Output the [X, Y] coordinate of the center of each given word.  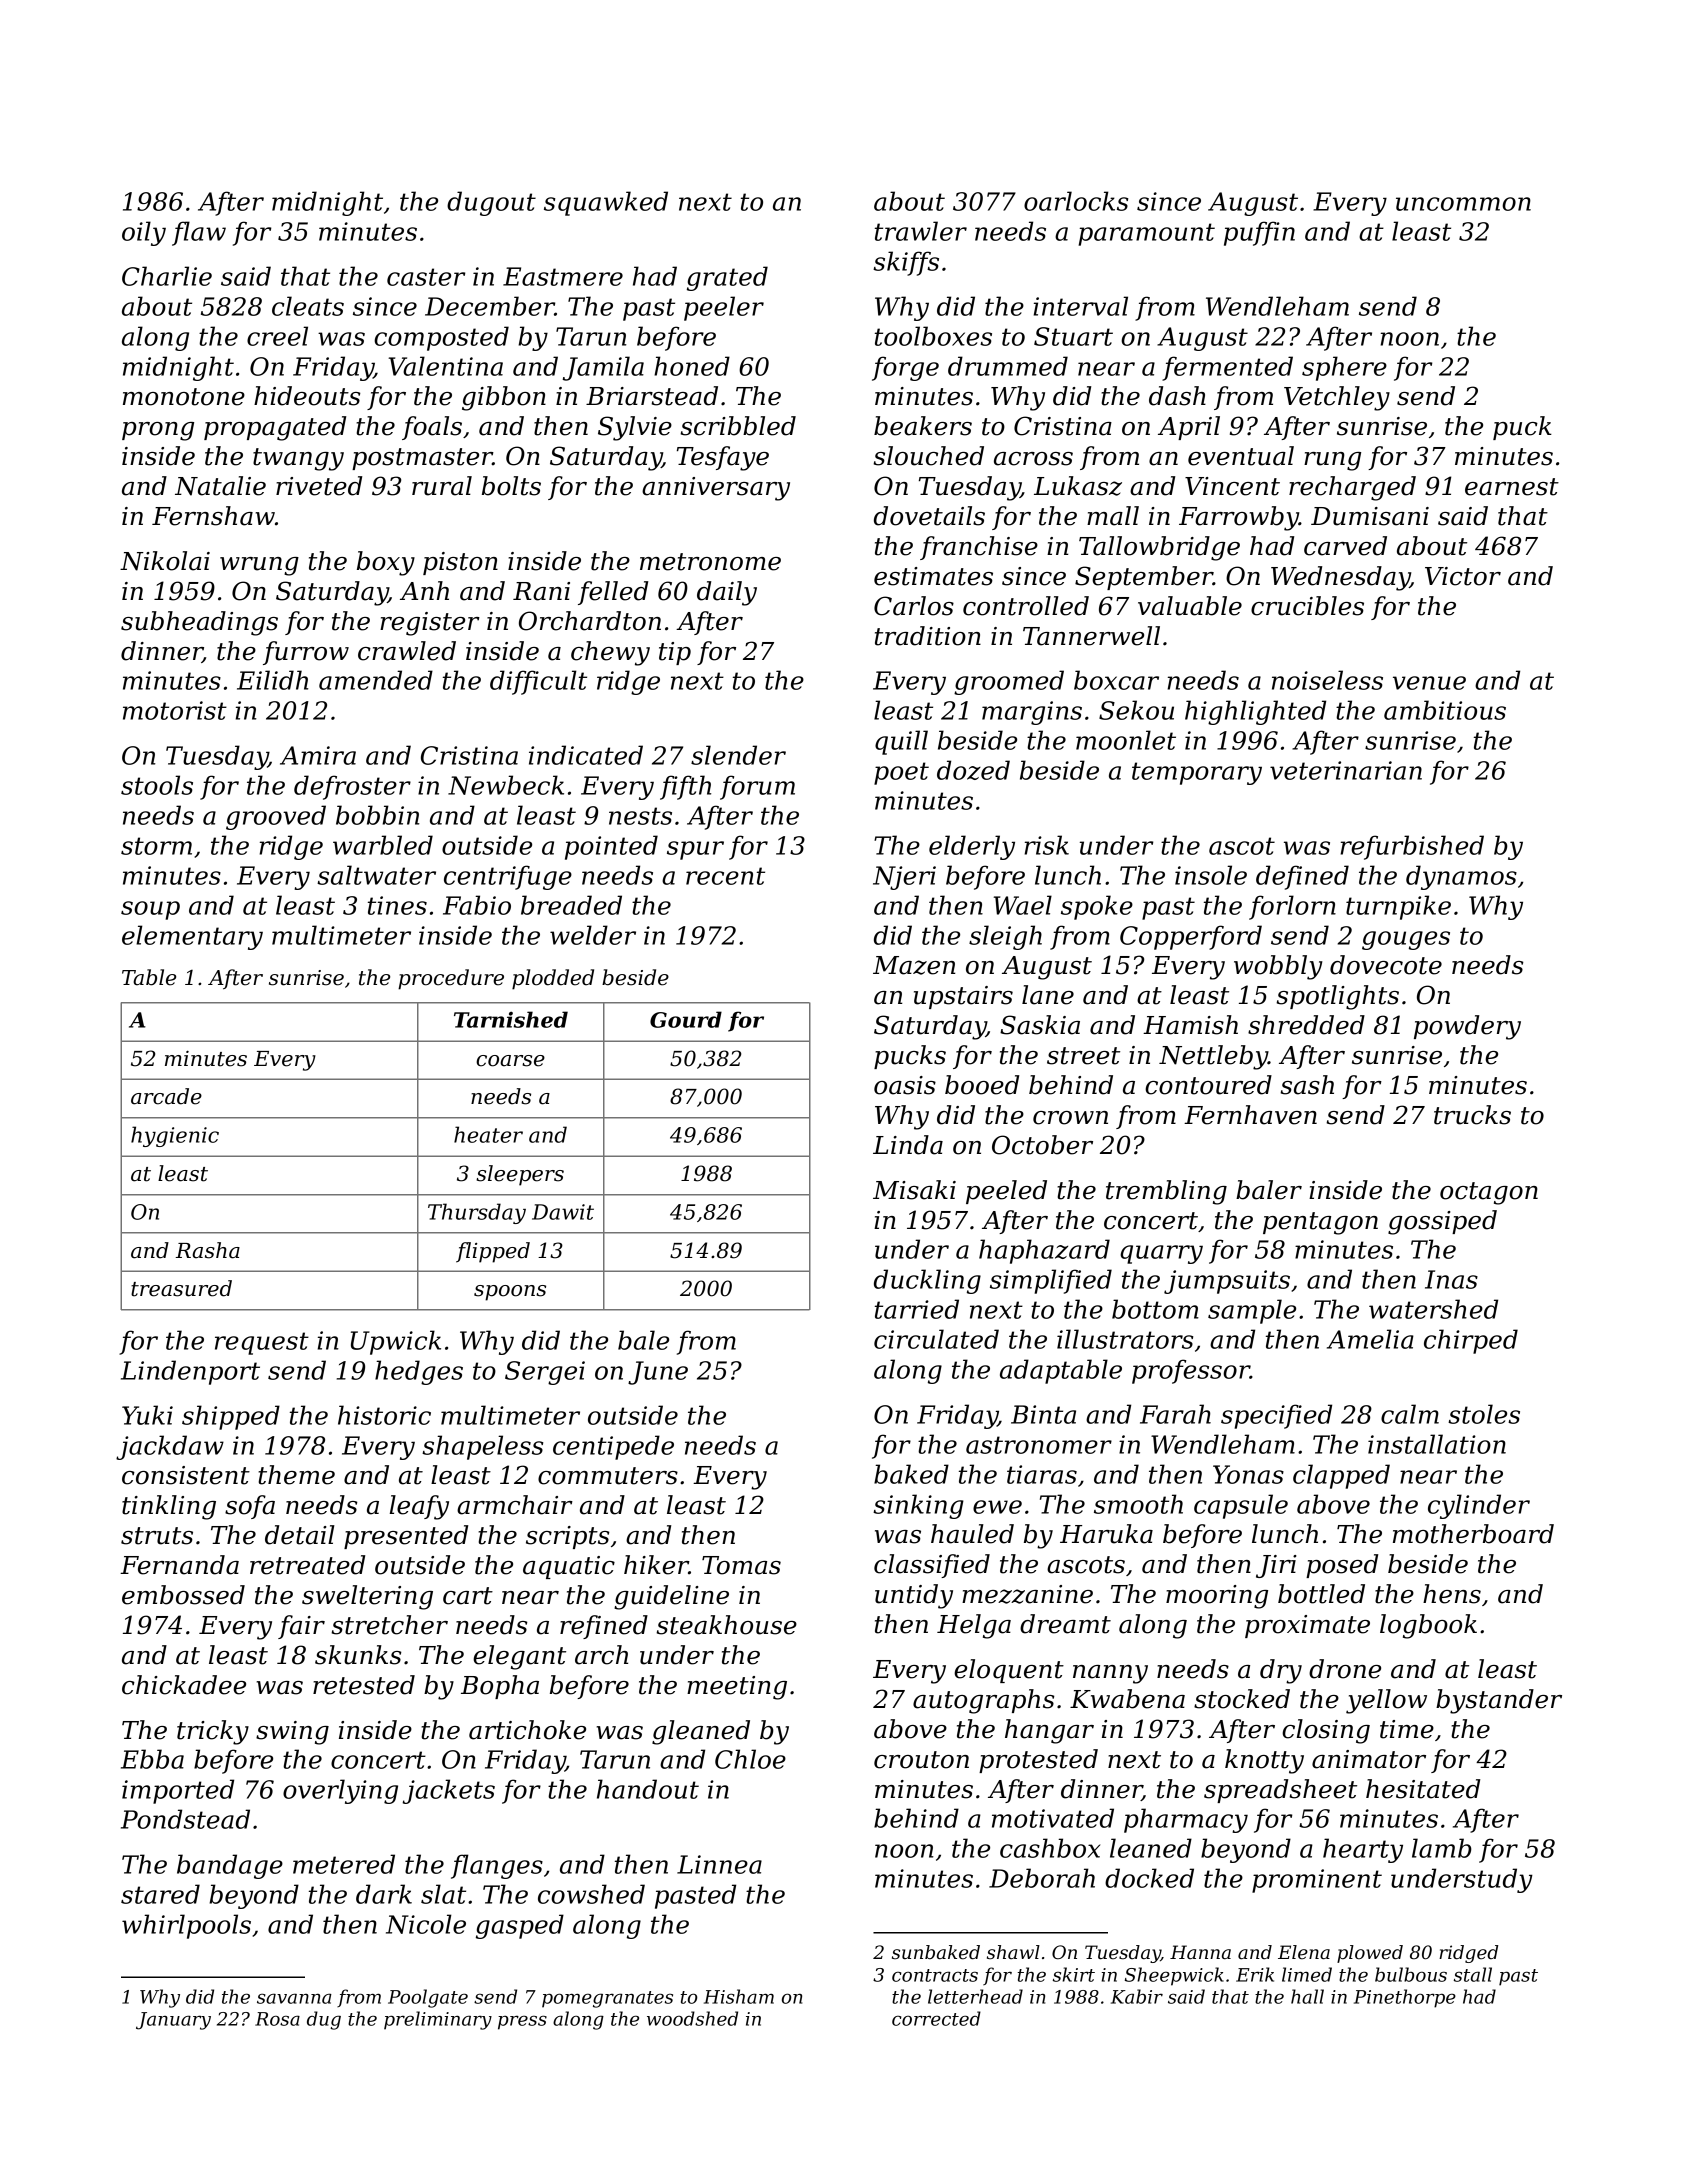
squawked [606, 203]
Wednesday [1340, 578]
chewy [610, 653]
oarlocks [1076, 201]
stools [157, 785]
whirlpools [186, 1926]
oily [144, 233]
